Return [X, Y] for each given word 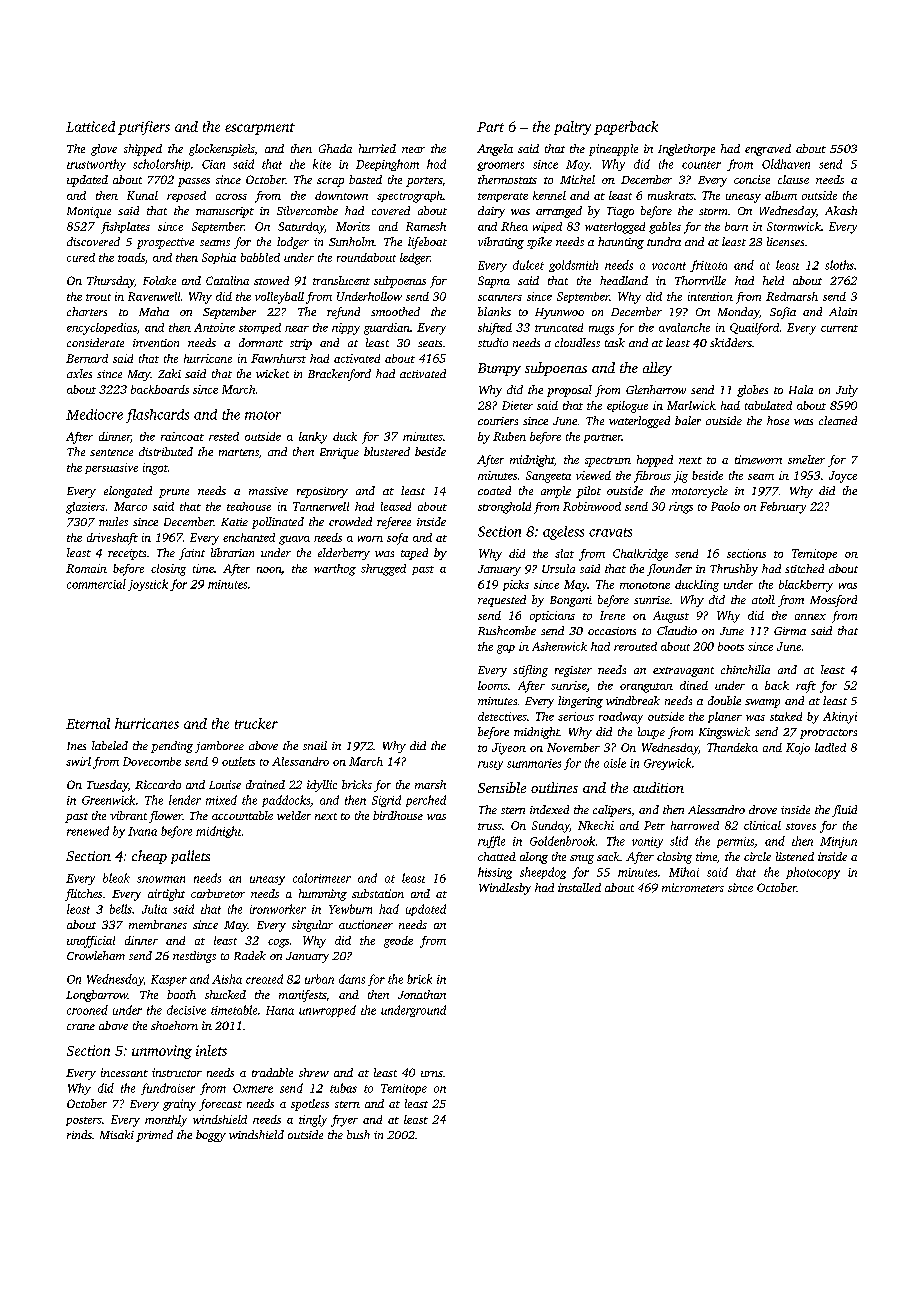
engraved [768, 150]
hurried [377, 148]
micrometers [693, 887]
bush [358, 1134]
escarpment [260, 129]
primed [154, 1136]
